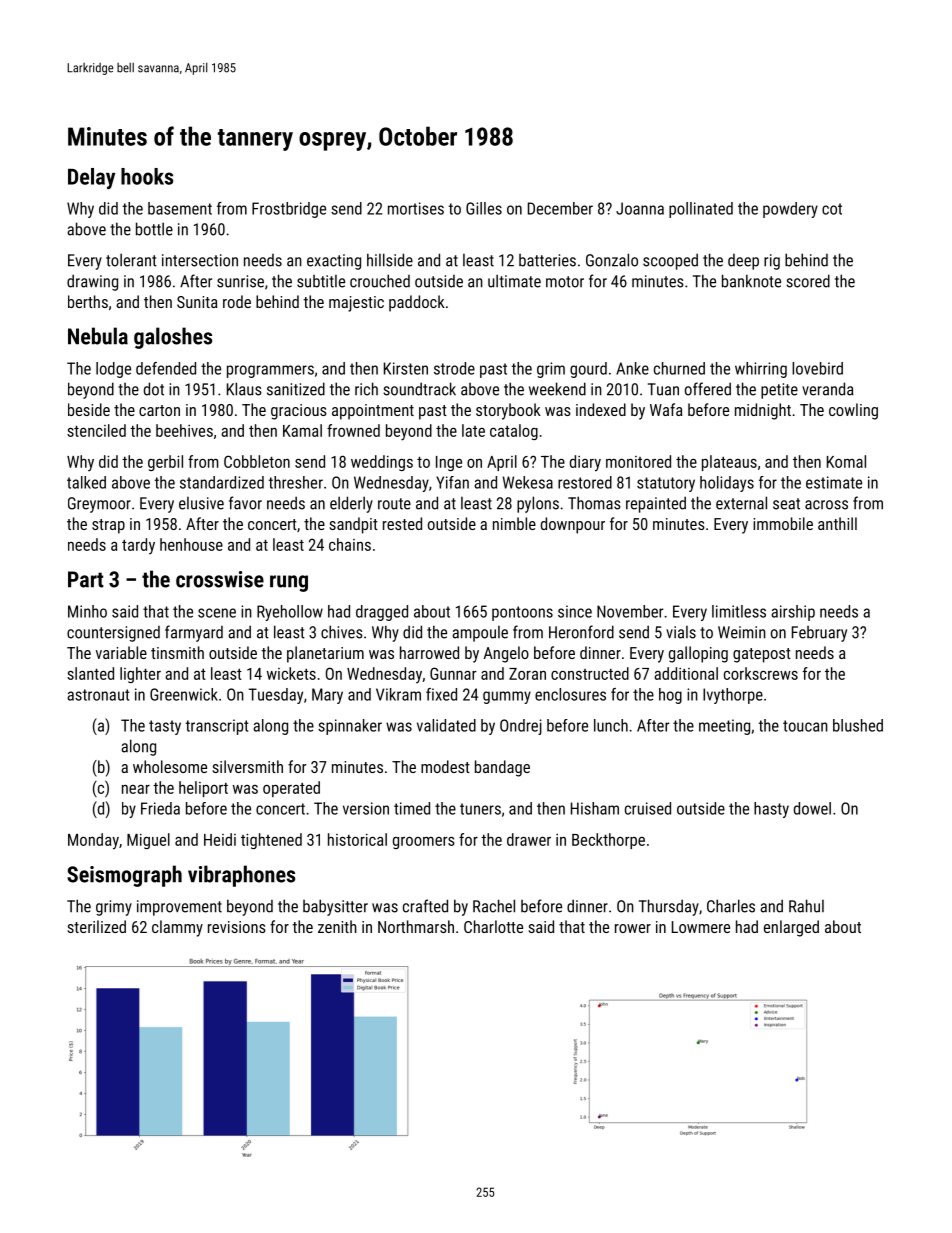 The image size is (952, 1233). I want to click on rig, so click(772, 262).
